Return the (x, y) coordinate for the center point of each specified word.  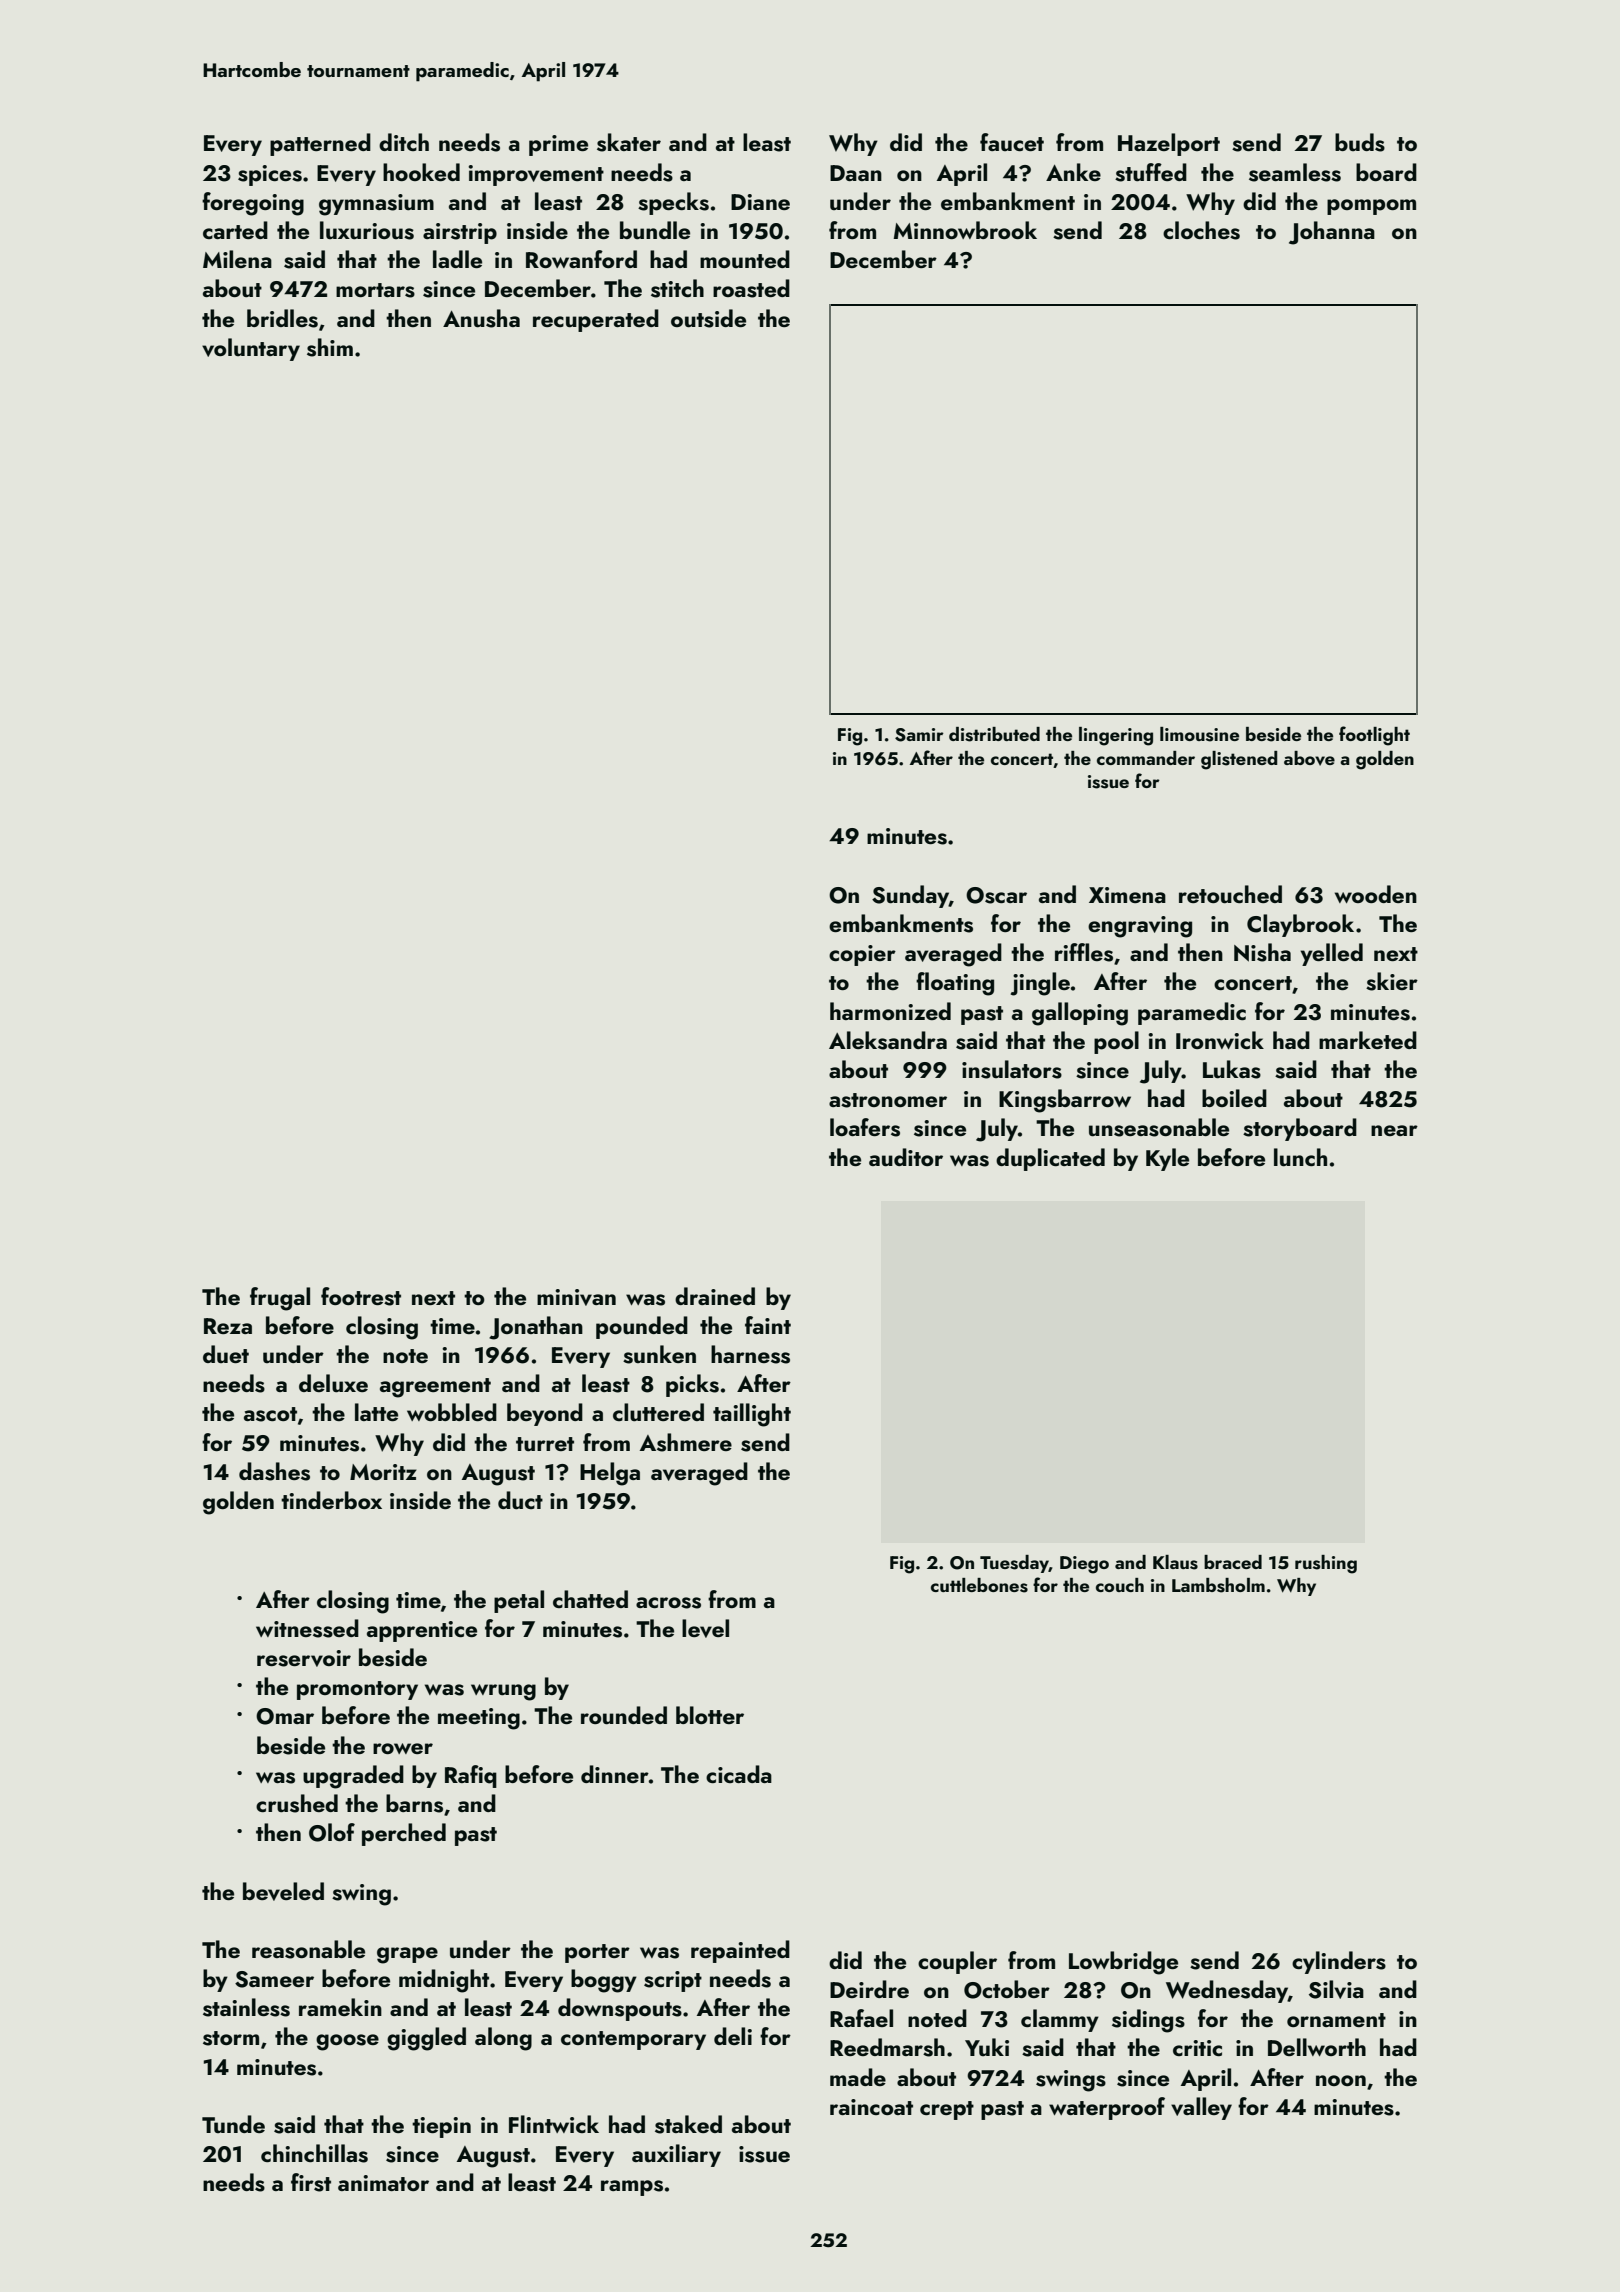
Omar (285, 1716)
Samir (919, 735)
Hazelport (1169, 144)
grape (407, 1955)
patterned (320, 144)
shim (330, 347)
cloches (1201, 230)
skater (629, 142)
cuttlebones (979, 1585)
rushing (1326, 1564)
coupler (957, 1962)
